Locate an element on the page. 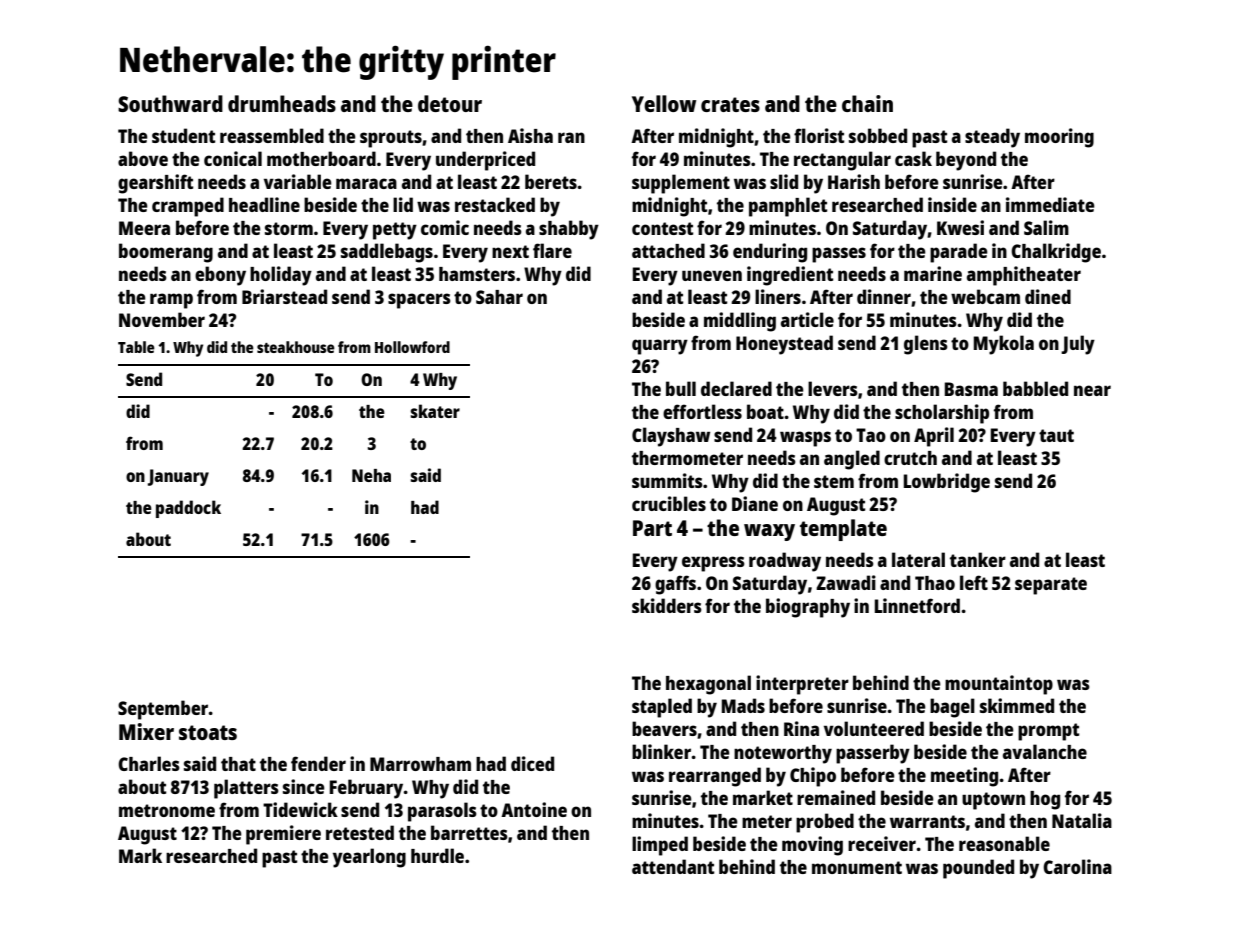 The height and width of the image is (952, 1233). Neha is located at coordinates (371, 475).
